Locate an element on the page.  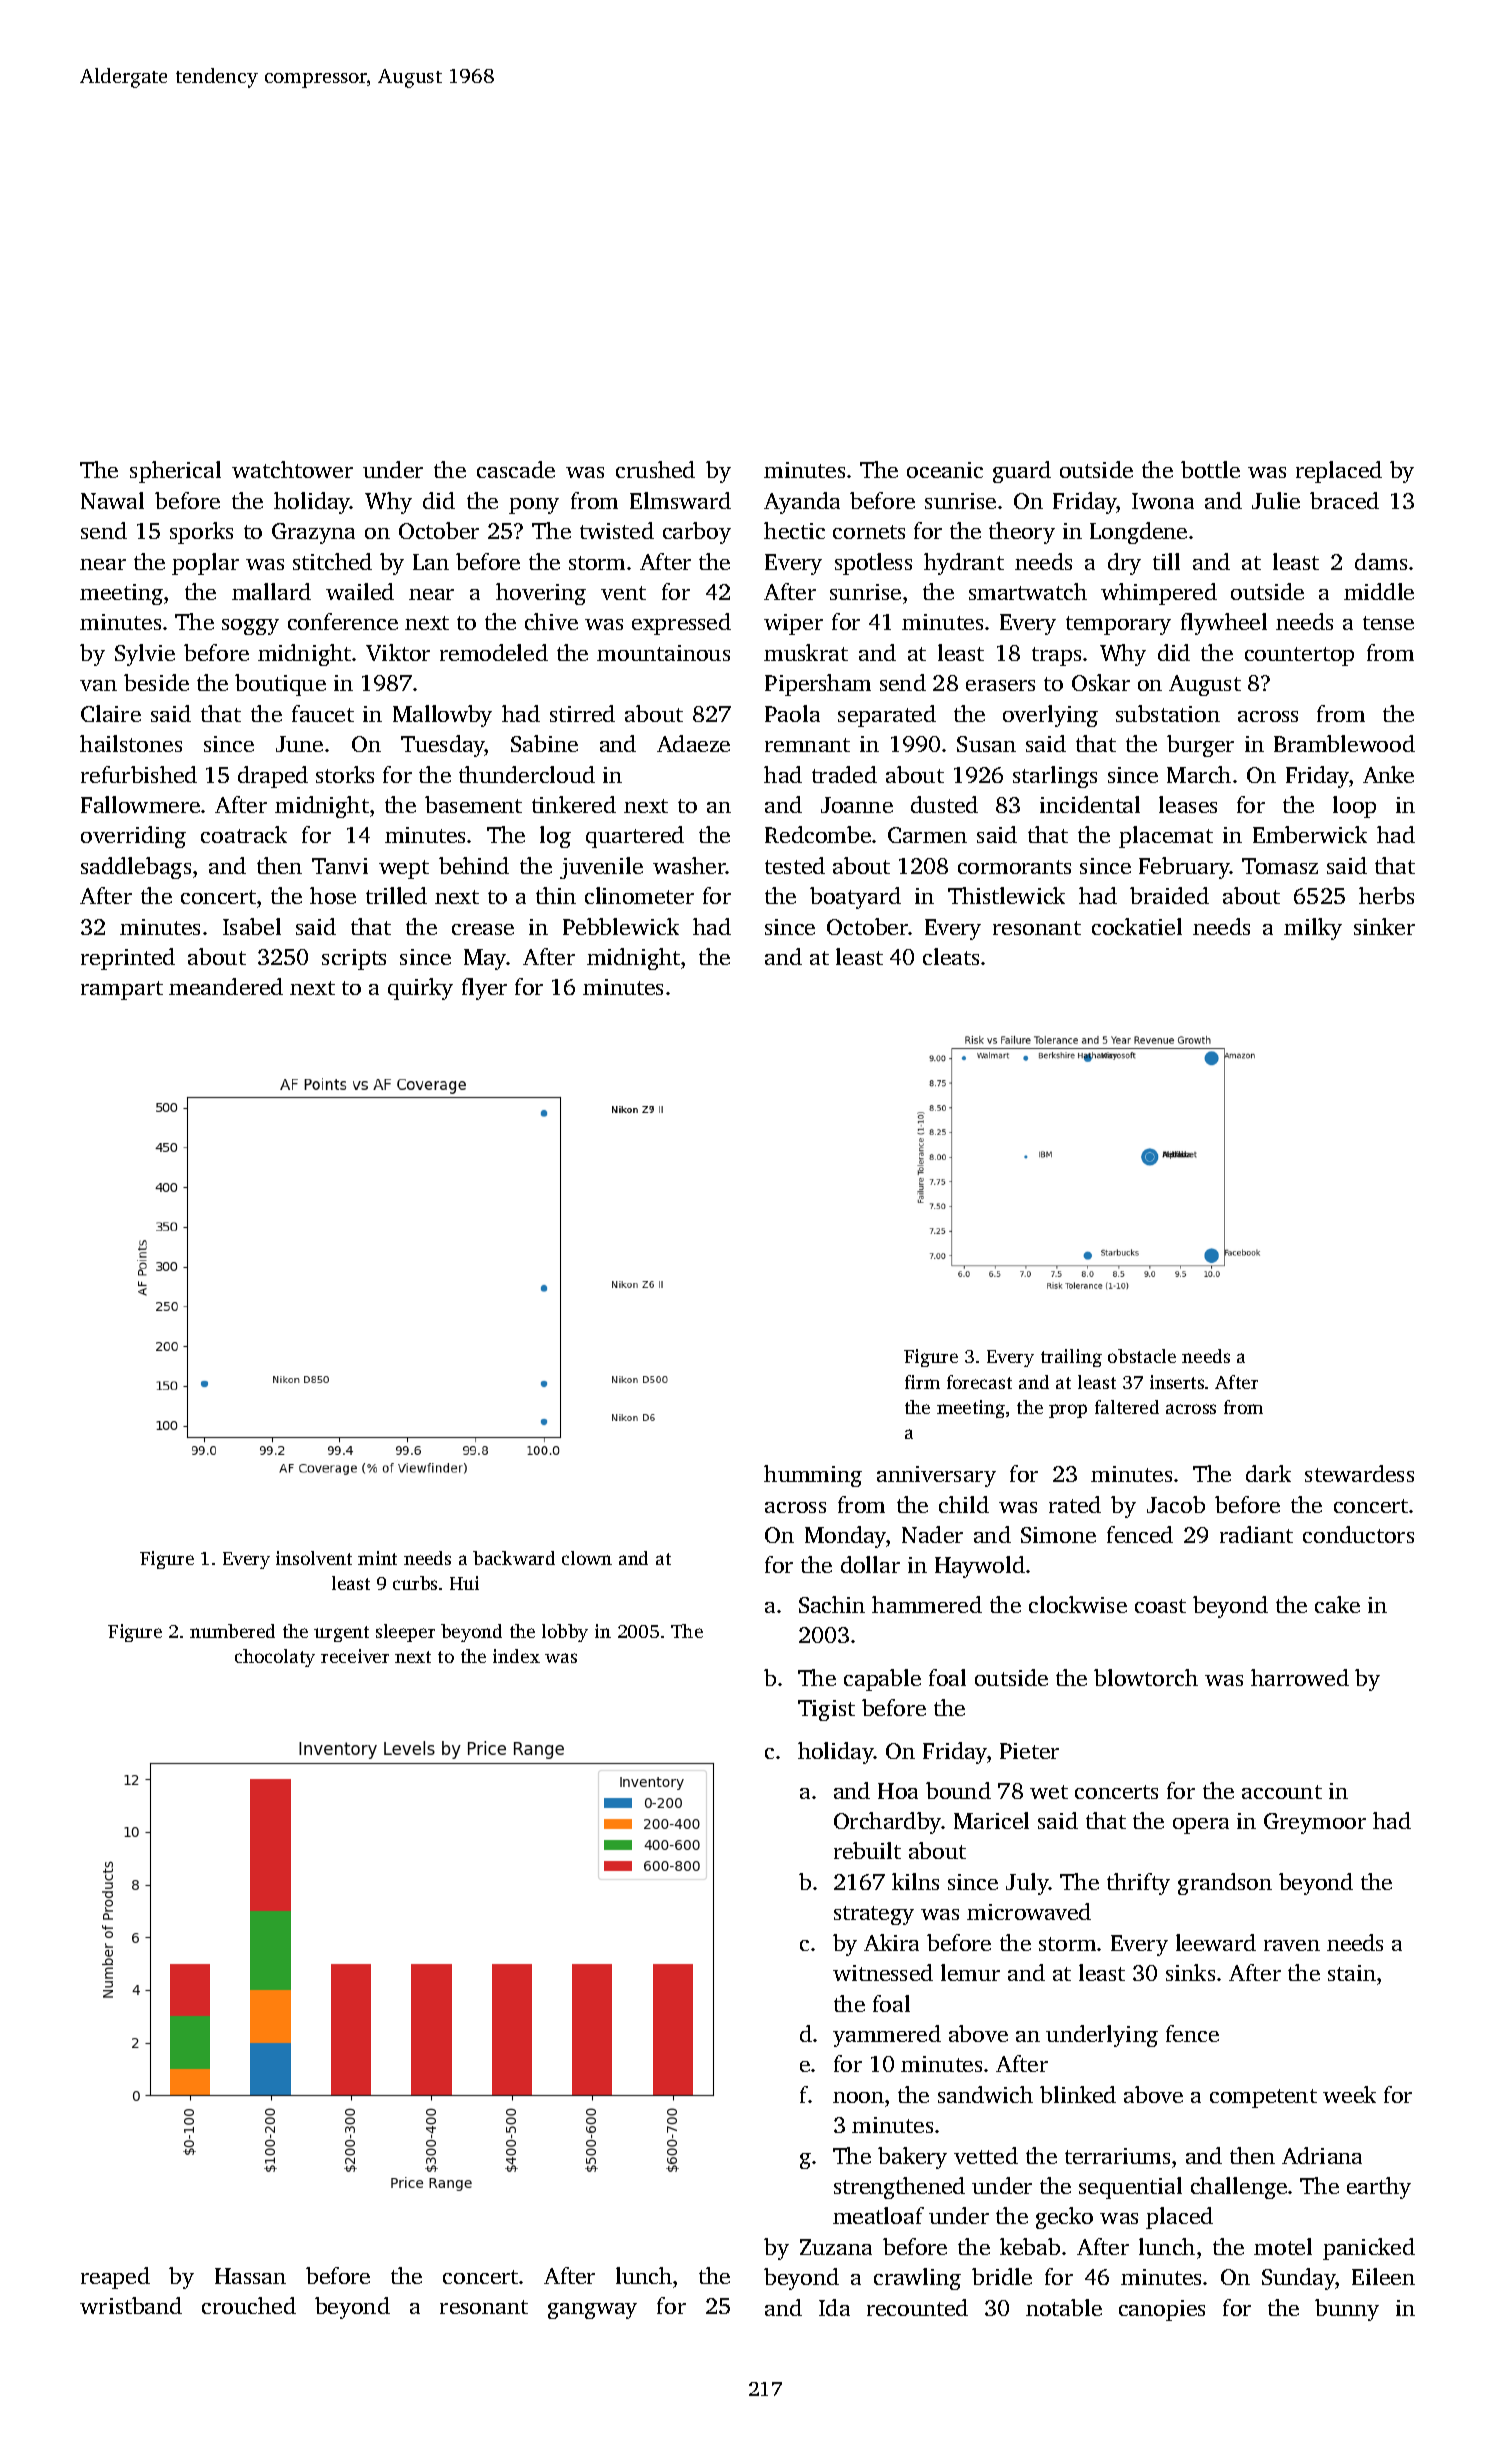
till is located at coordinates (1166, 561).
